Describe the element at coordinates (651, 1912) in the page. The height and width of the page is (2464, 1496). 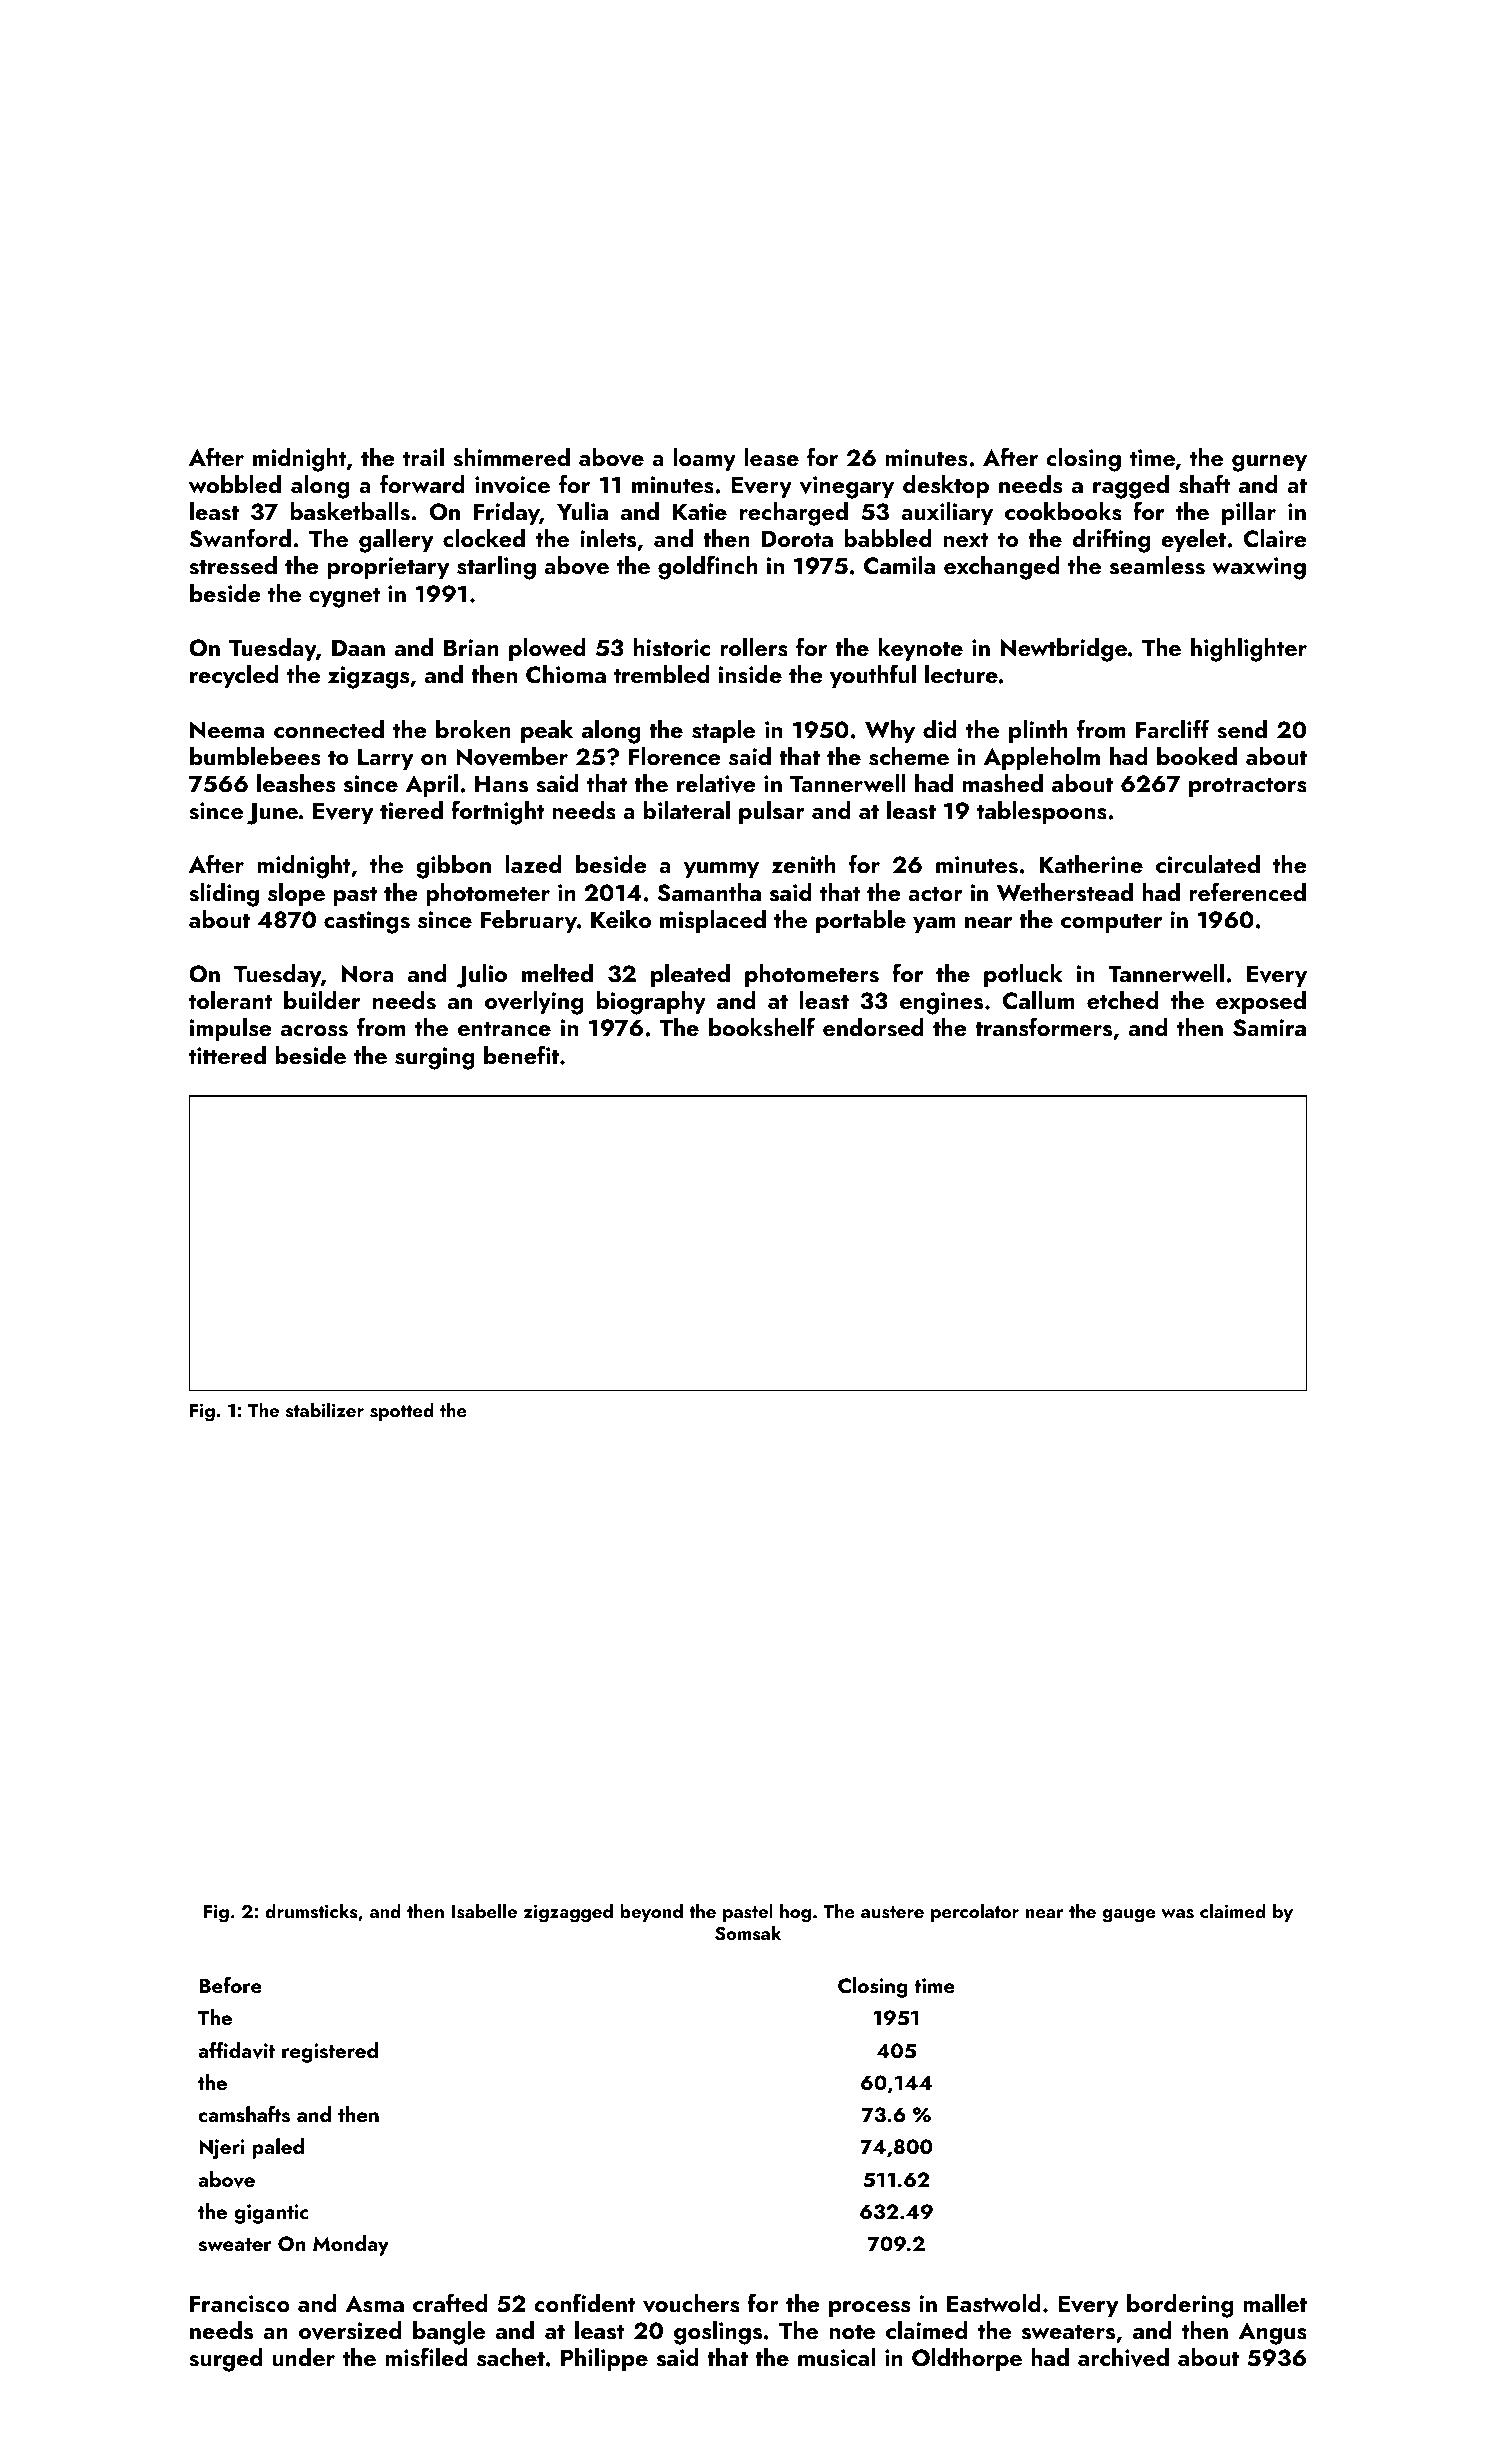
I see `beyond` at that location.
